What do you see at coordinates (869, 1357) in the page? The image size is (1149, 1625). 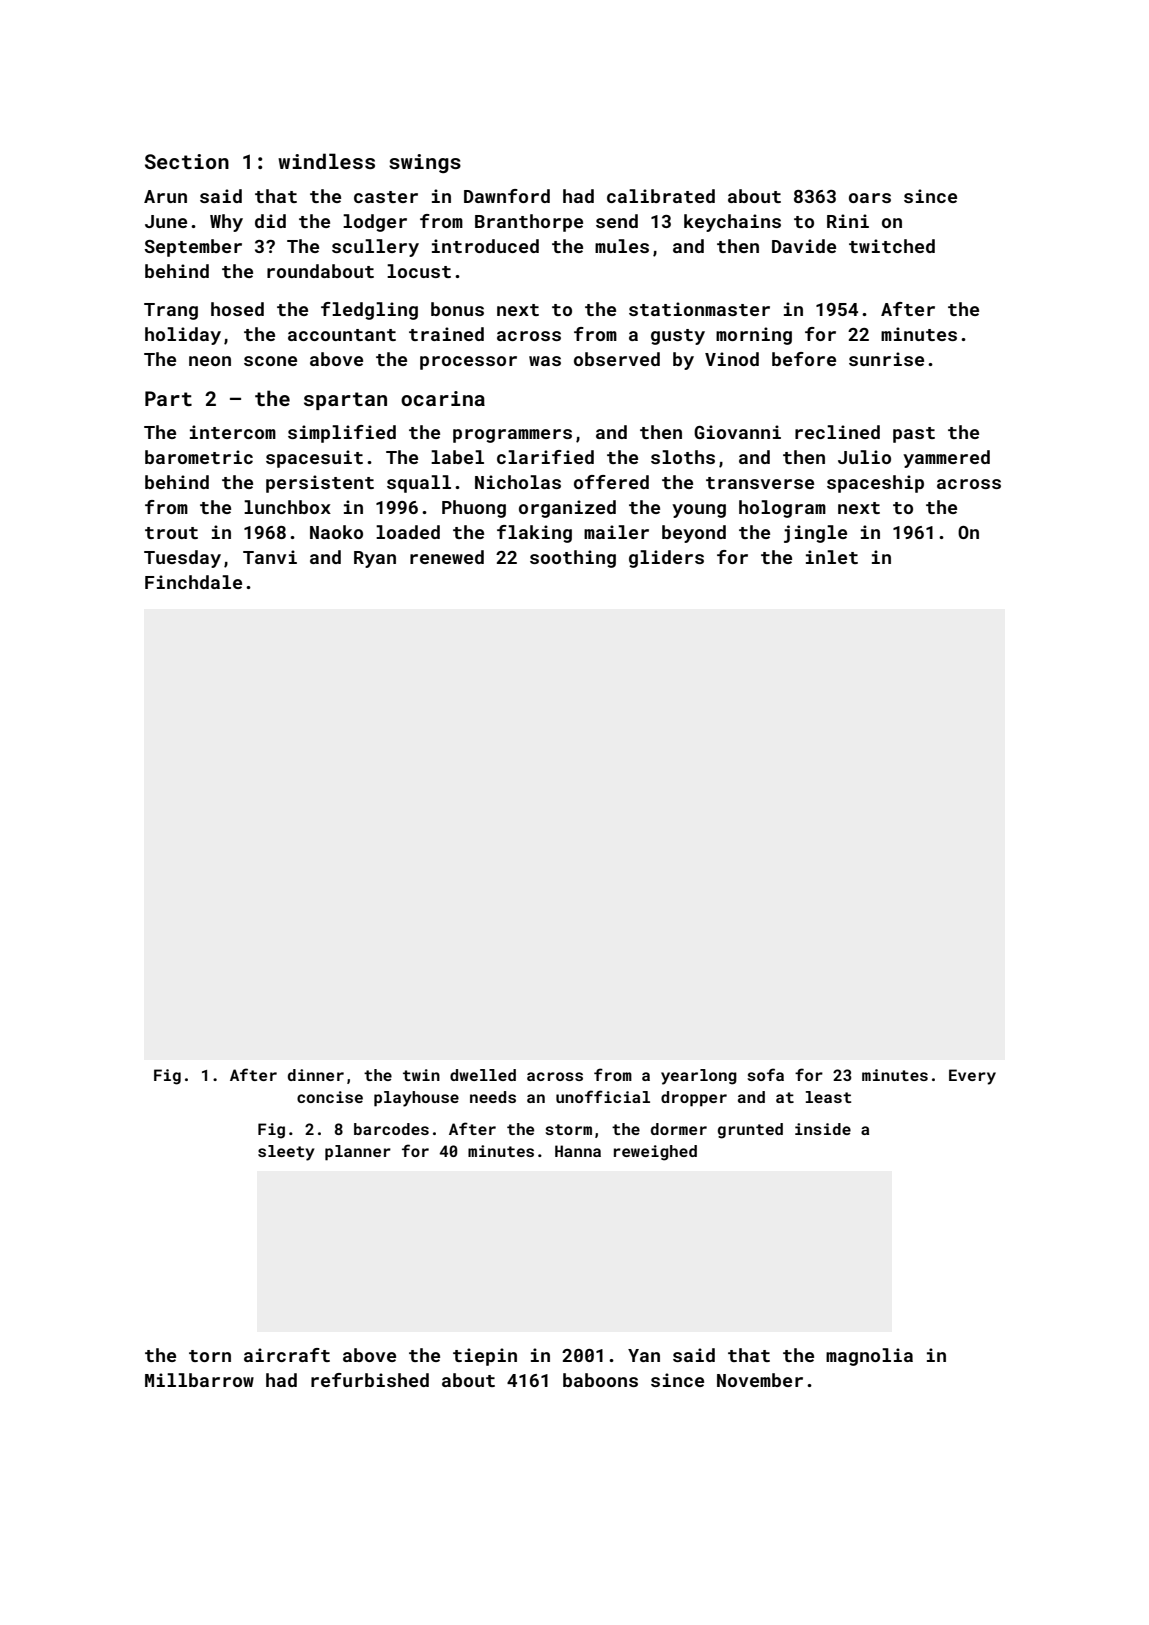 I see `magnolia` at bounding box center [869, 1357].
